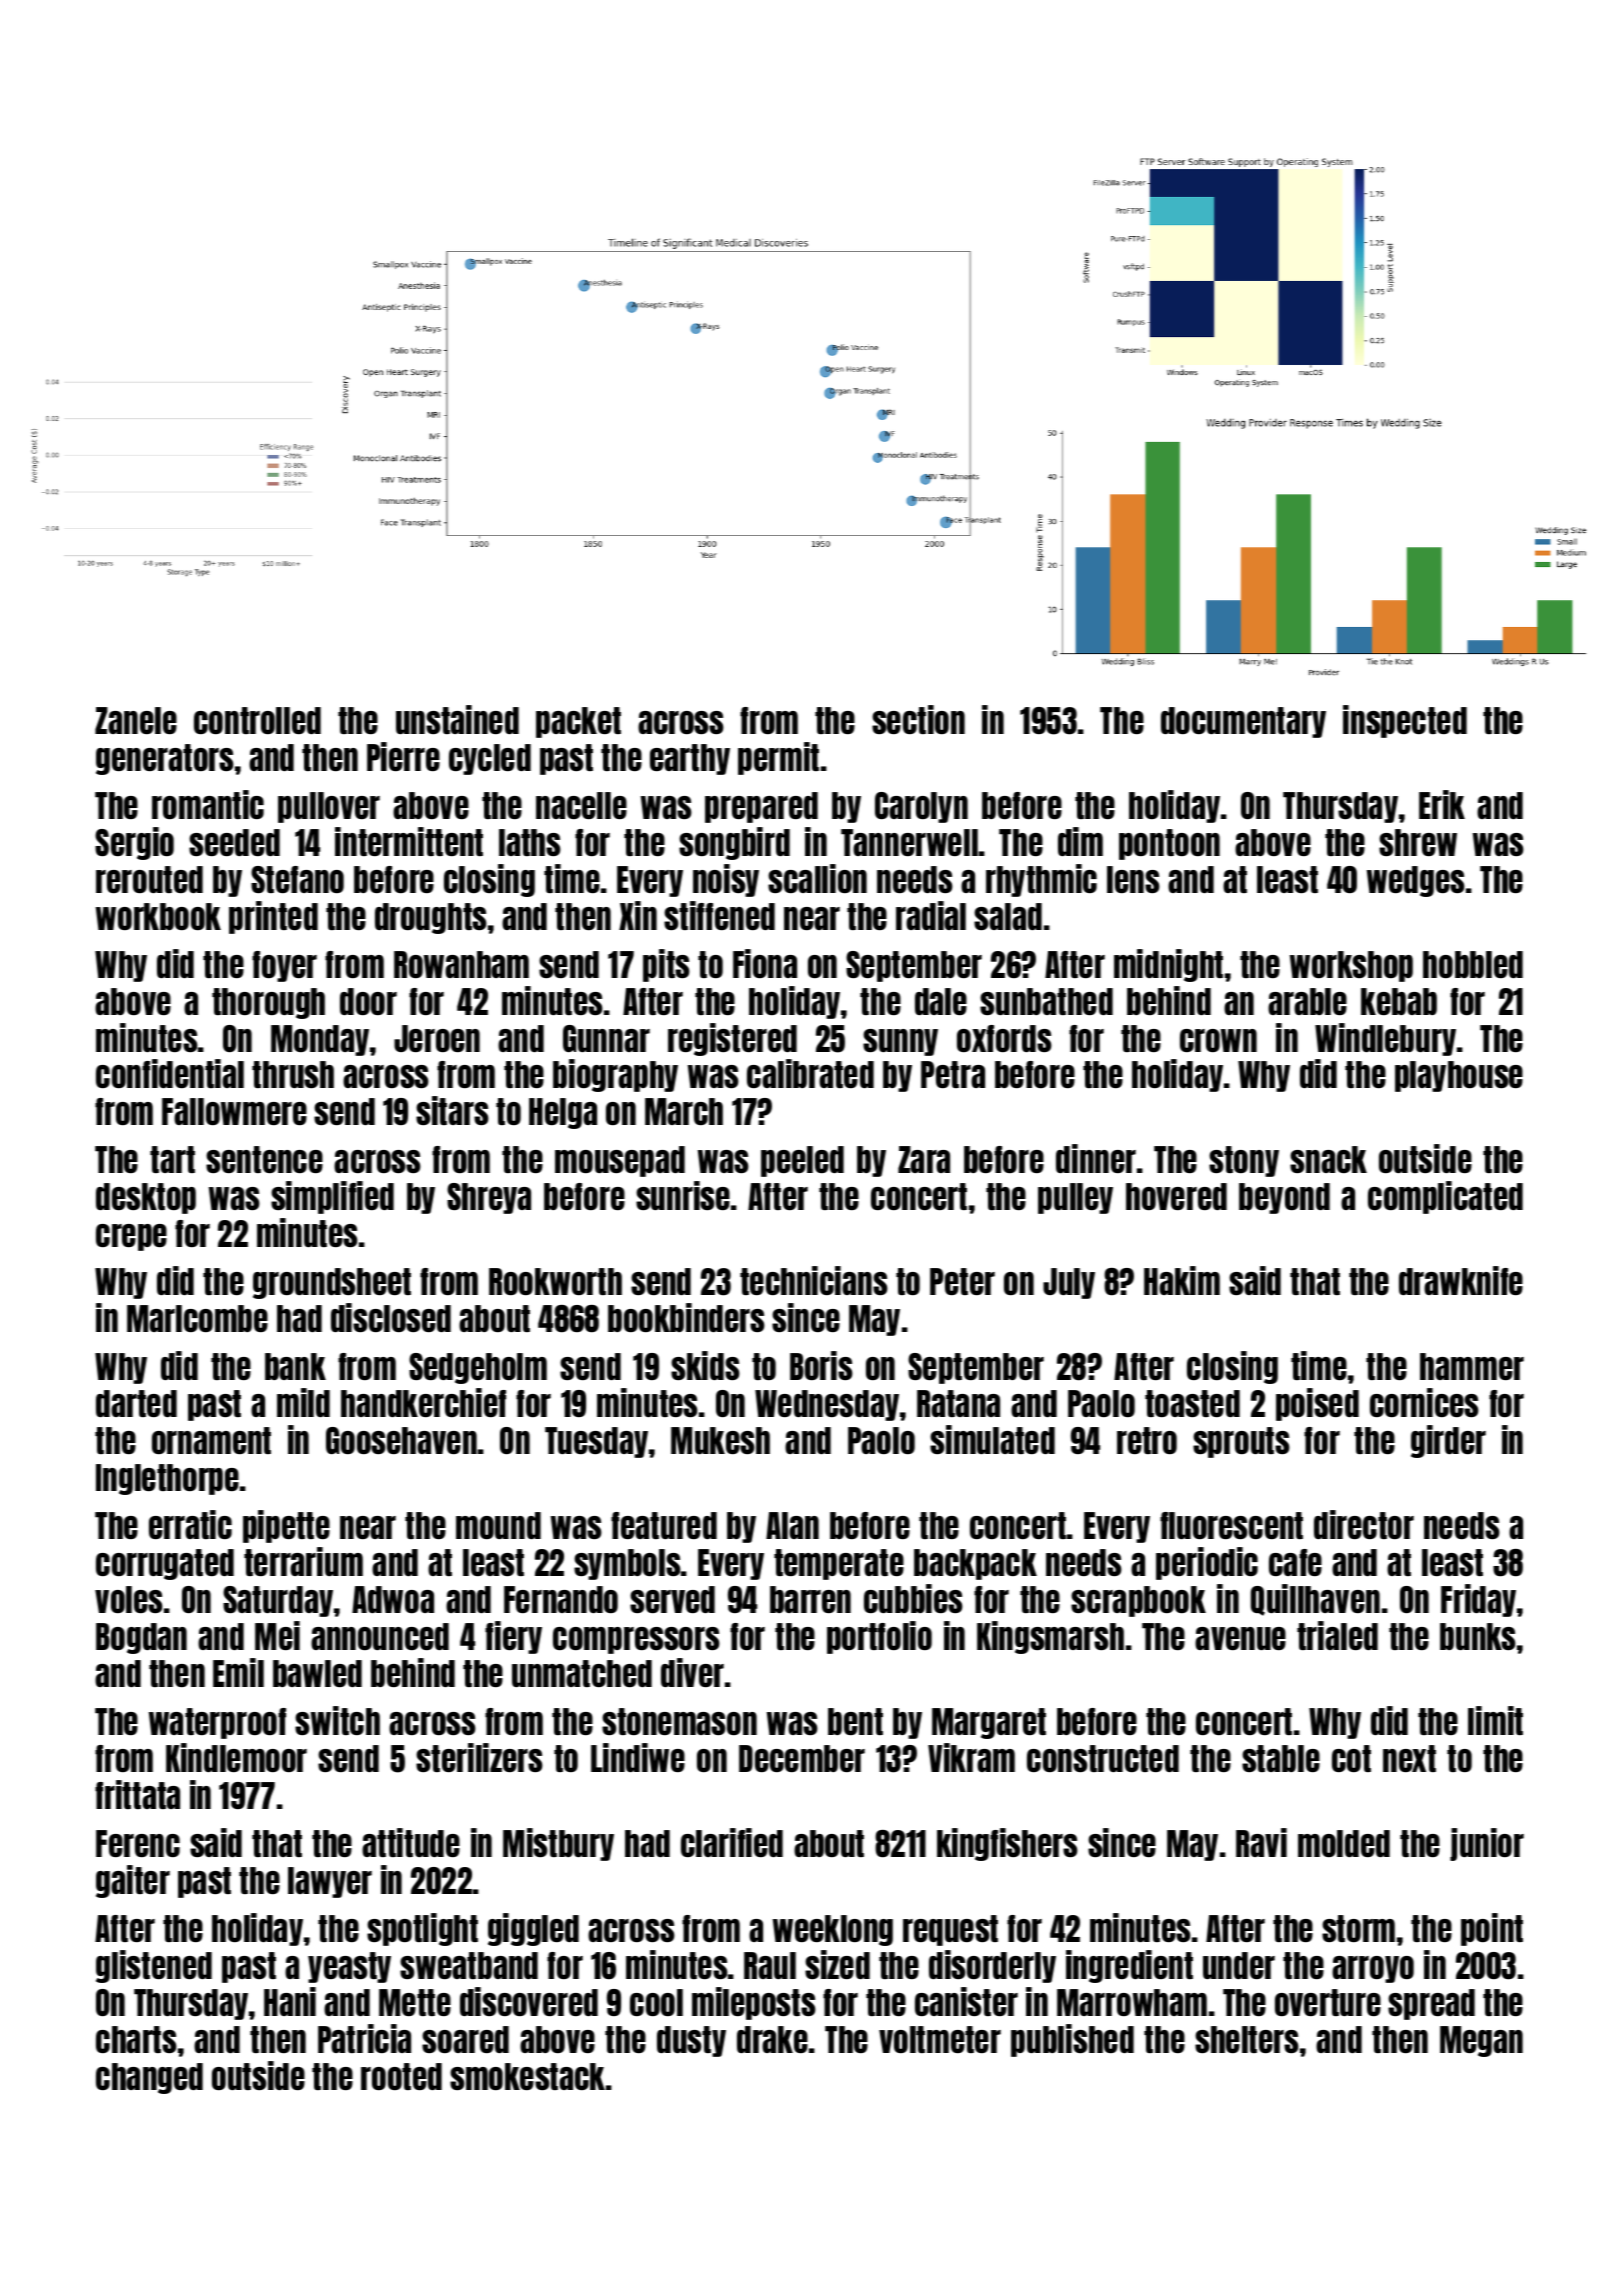 This document has height=2292, width=1620. What do you see at coordinates (1459, 1076) in the document?
I see `playhouse` at bounding box center [1459, 1076].
